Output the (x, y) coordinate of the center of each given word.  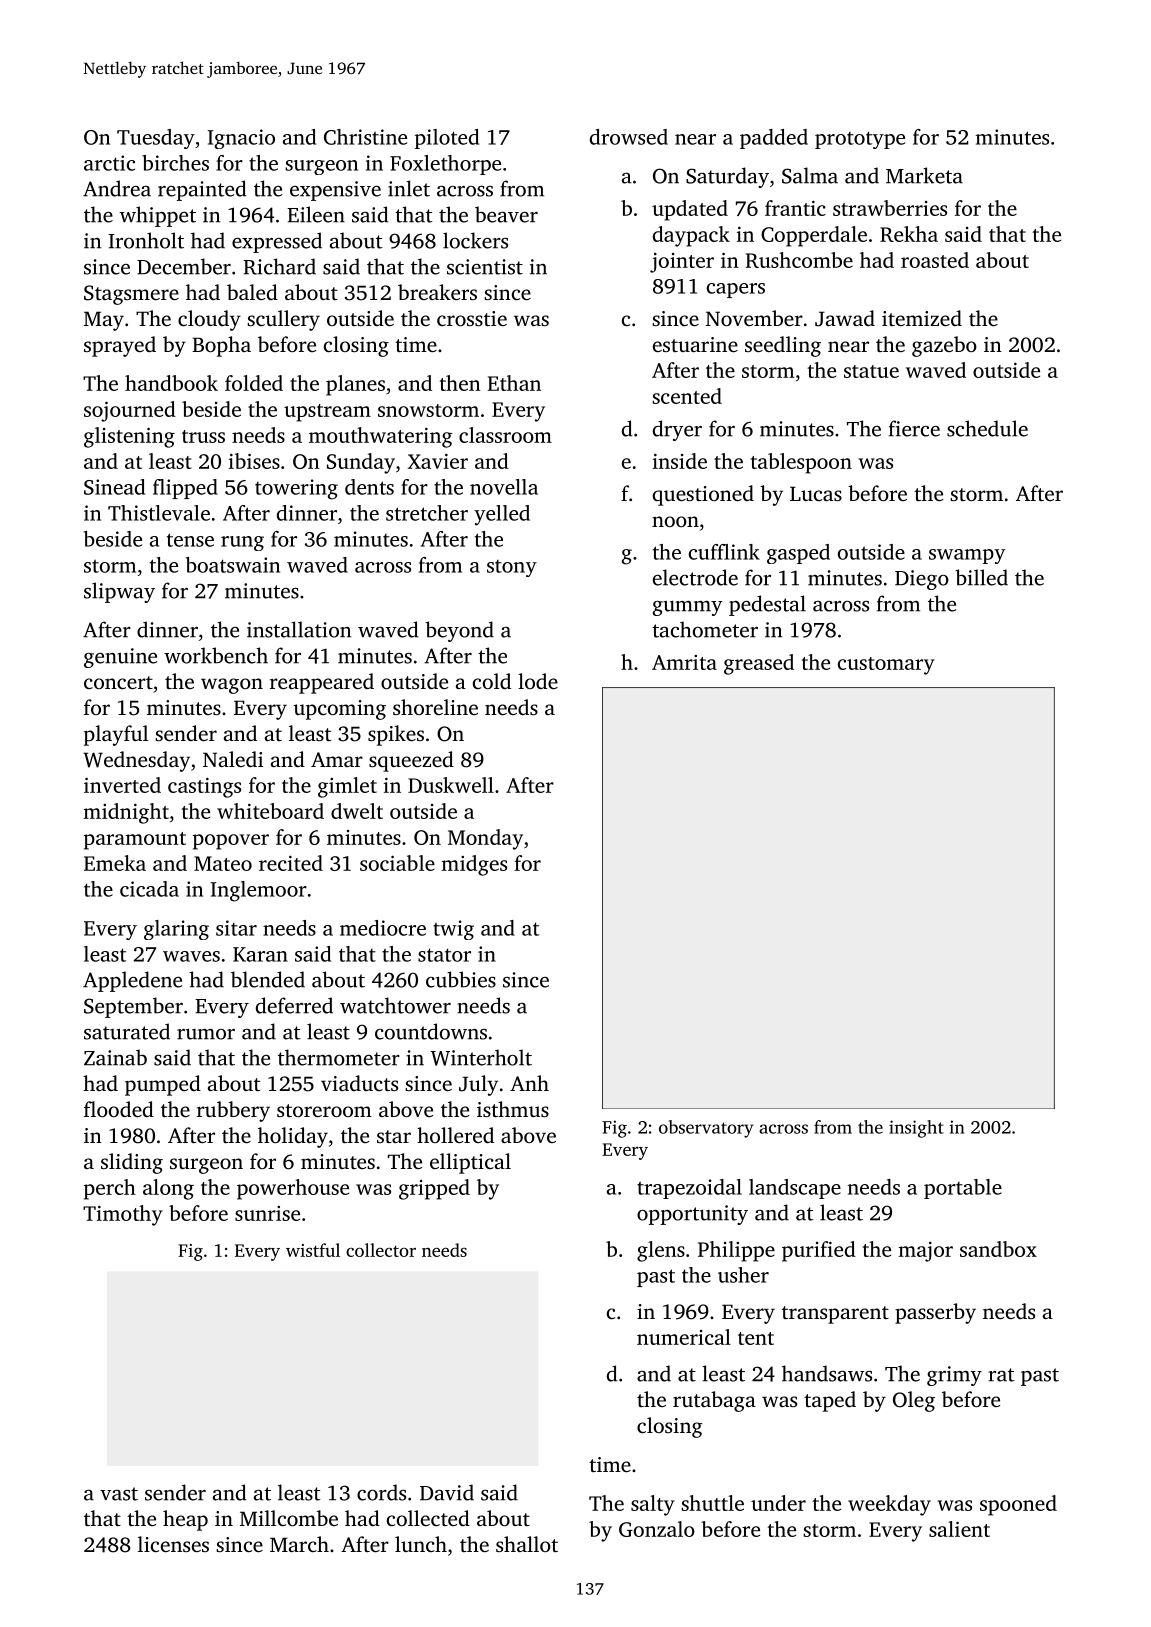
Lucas (816, 493)
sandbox (998, 1249)
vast (119, 1494)
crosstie (472, 318)
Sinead (114, 487)
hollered (455, 1135)
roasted (935, 260)
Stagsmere (131, 295)
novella (504, 487)
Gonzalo (657, 1529)
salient (959, 1529)
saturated (127, 1031)
